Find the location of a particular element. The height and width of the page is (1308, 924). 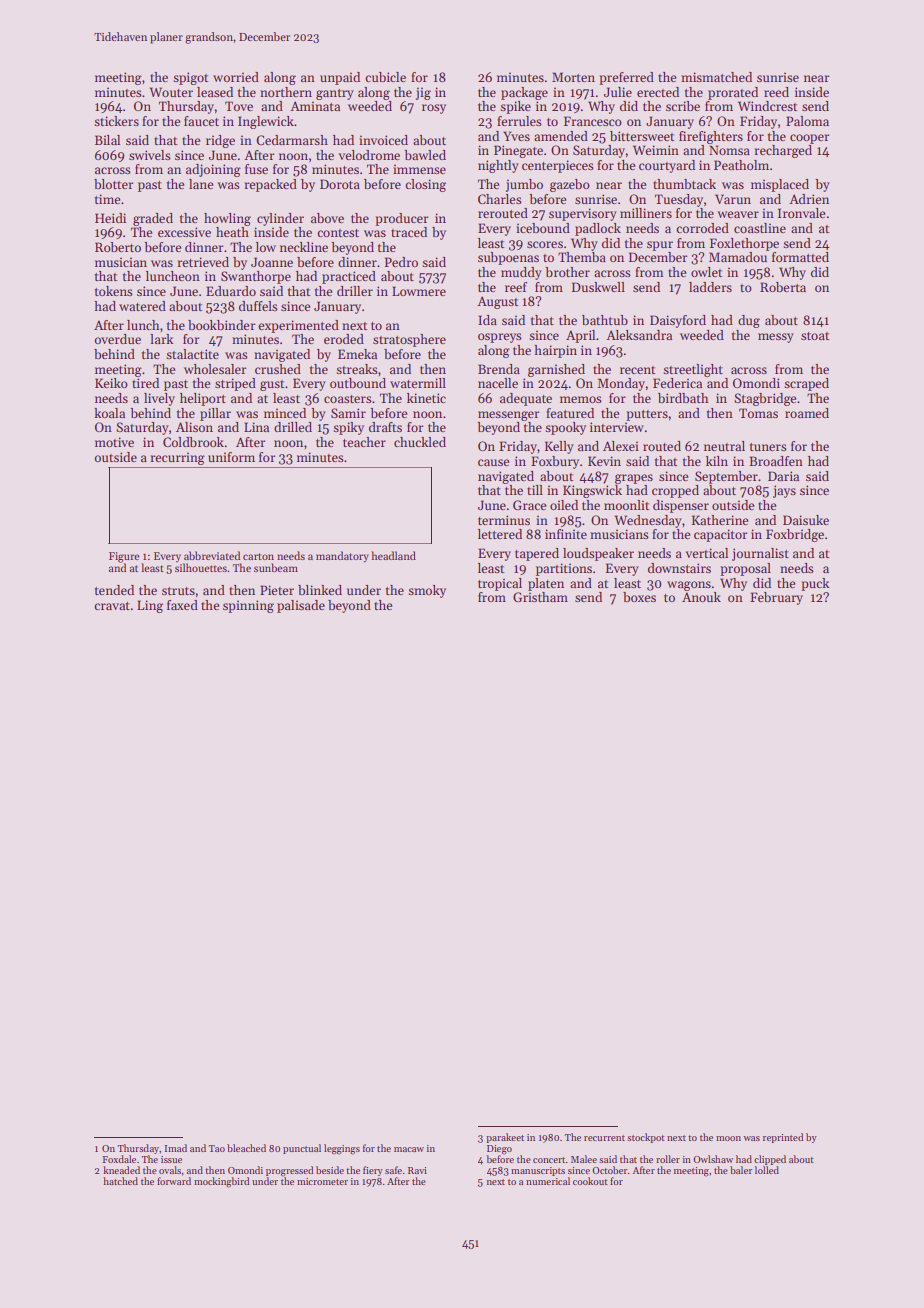

Coldbrook is located at coordinates (193, 442).
